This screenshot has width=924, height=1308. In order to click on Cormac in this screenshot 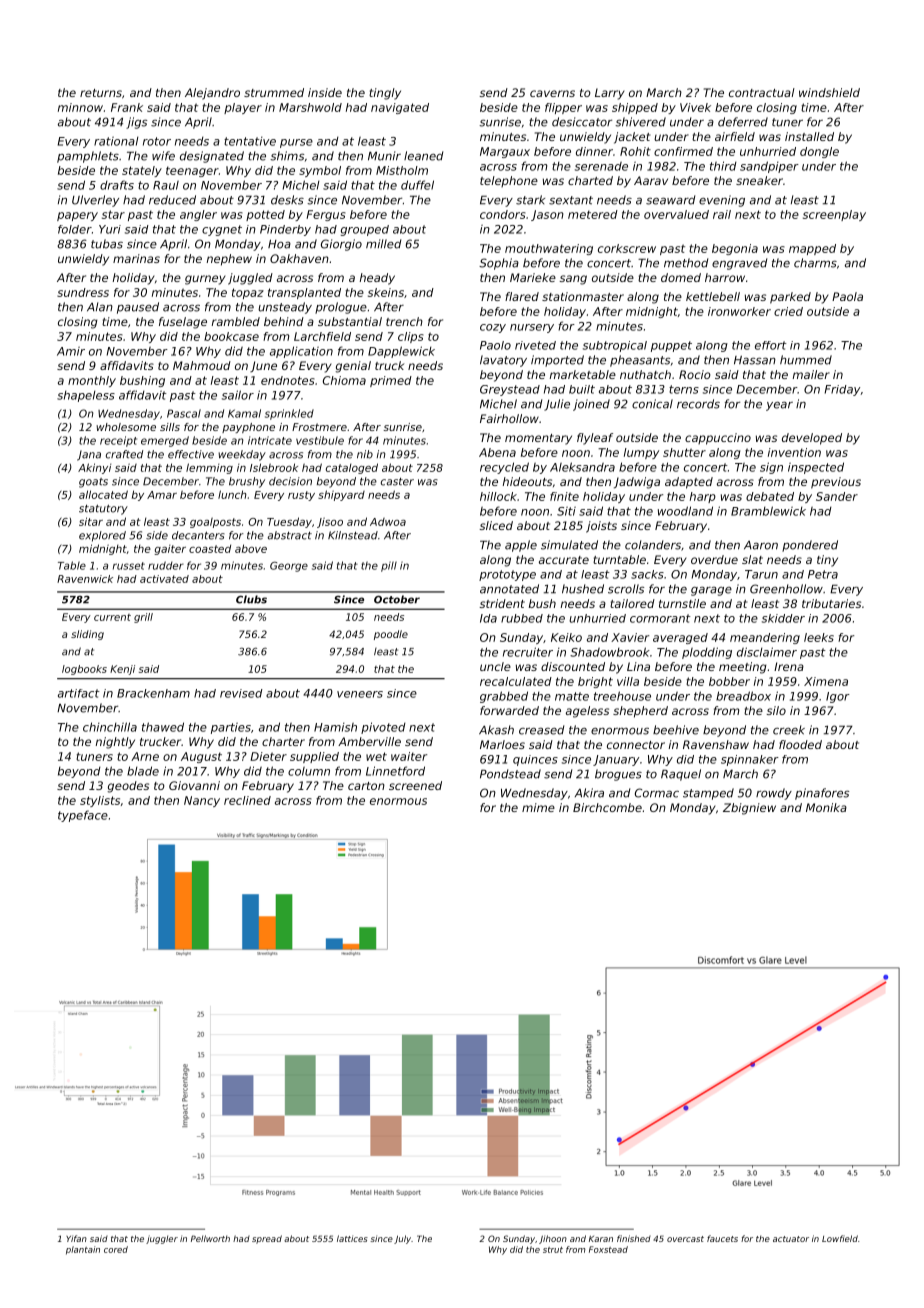, I will do `click(657, 793)`.
